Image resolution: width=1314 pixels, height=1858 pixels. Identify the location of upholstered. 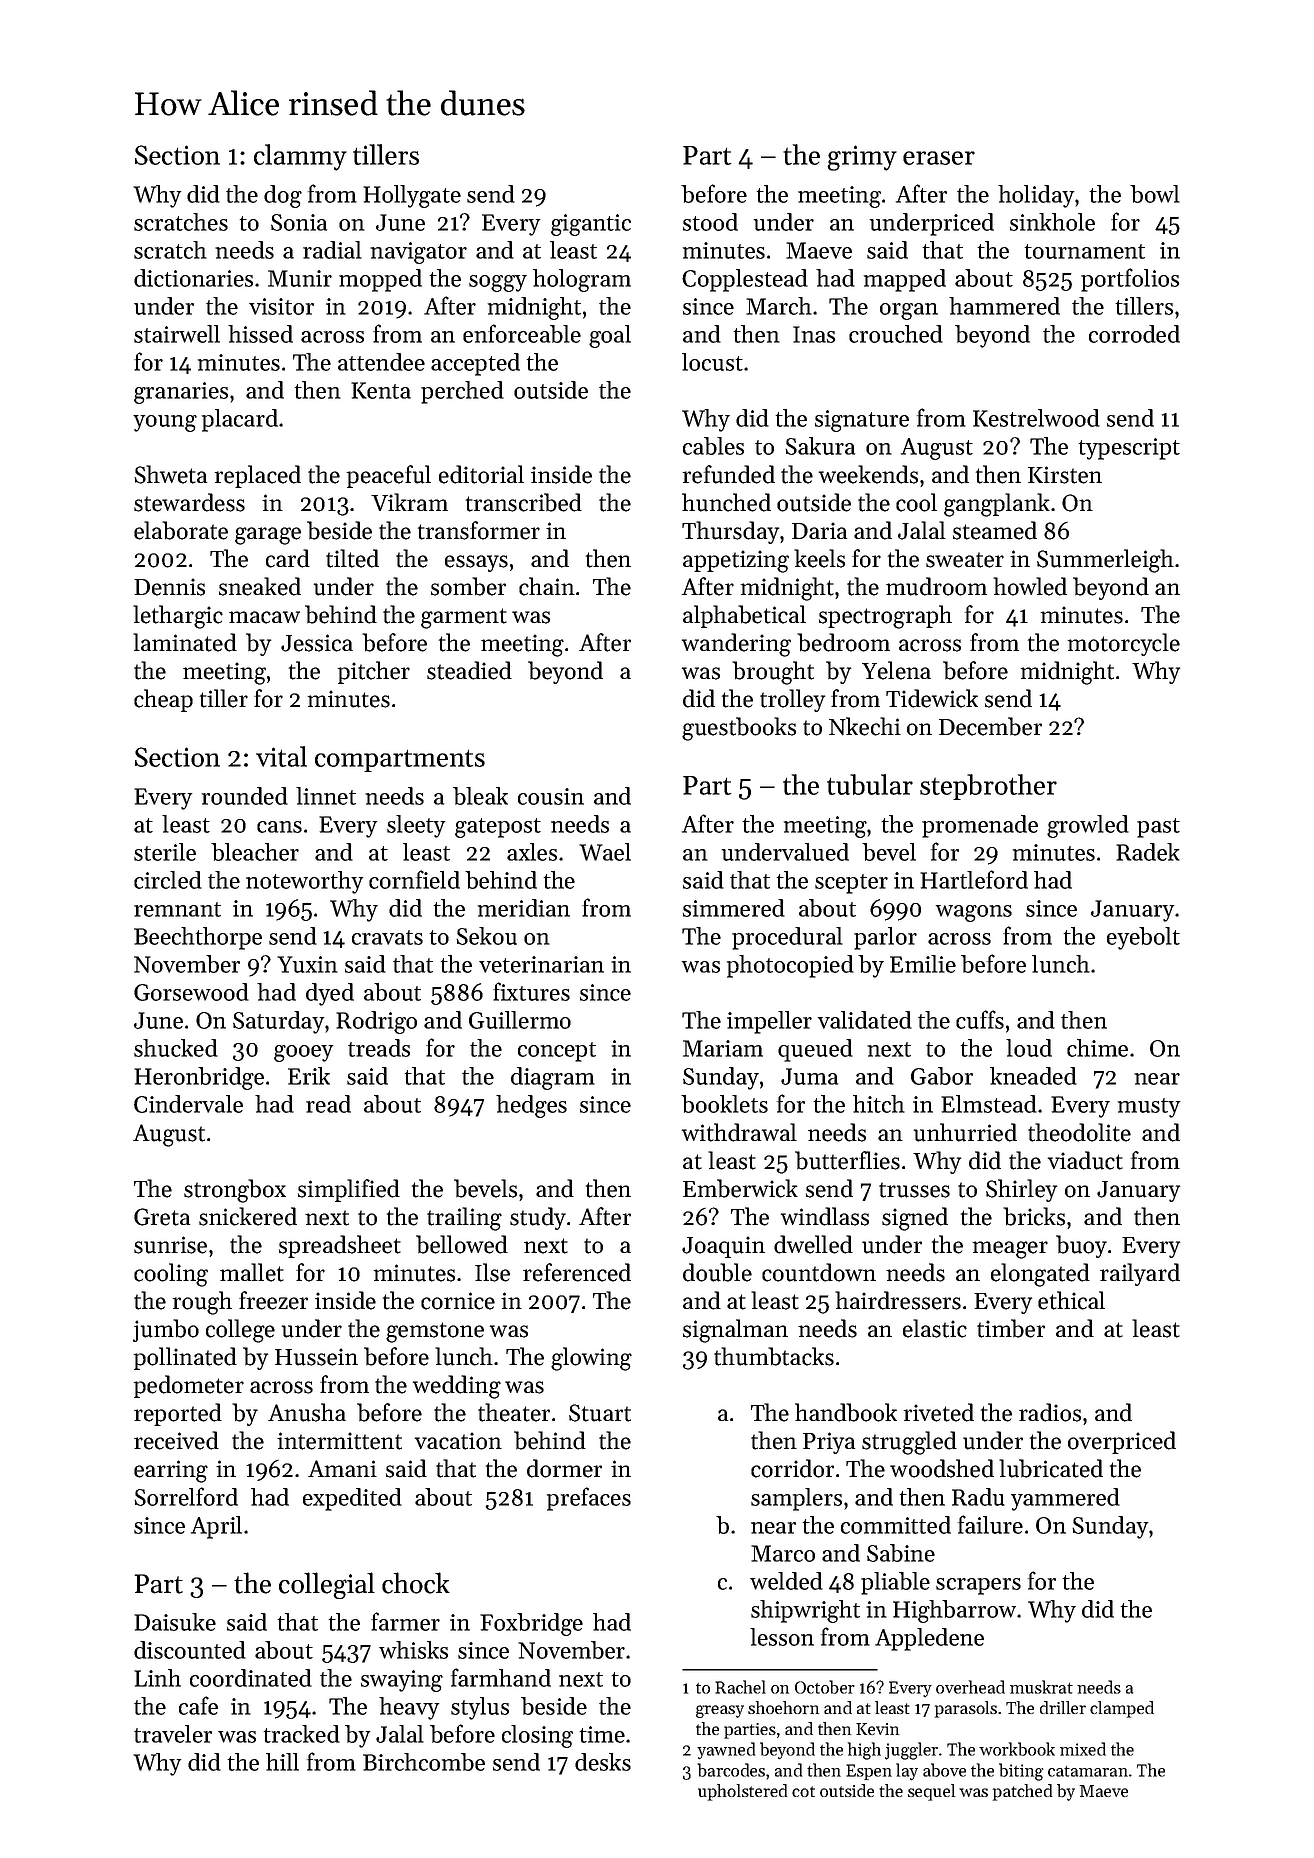
(742, 1792).
